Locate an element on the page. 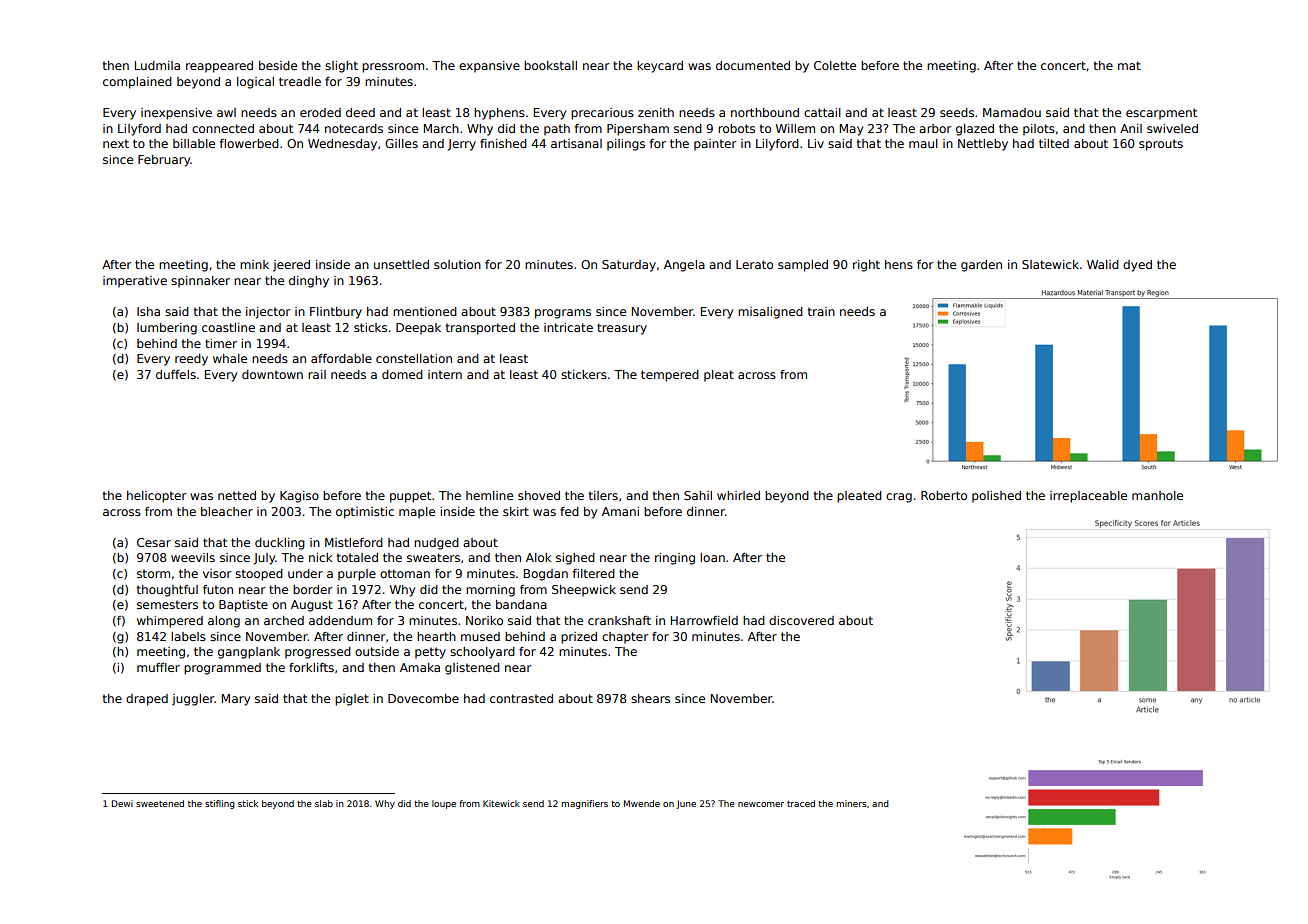  prized is located at coordinates (579, 638).
